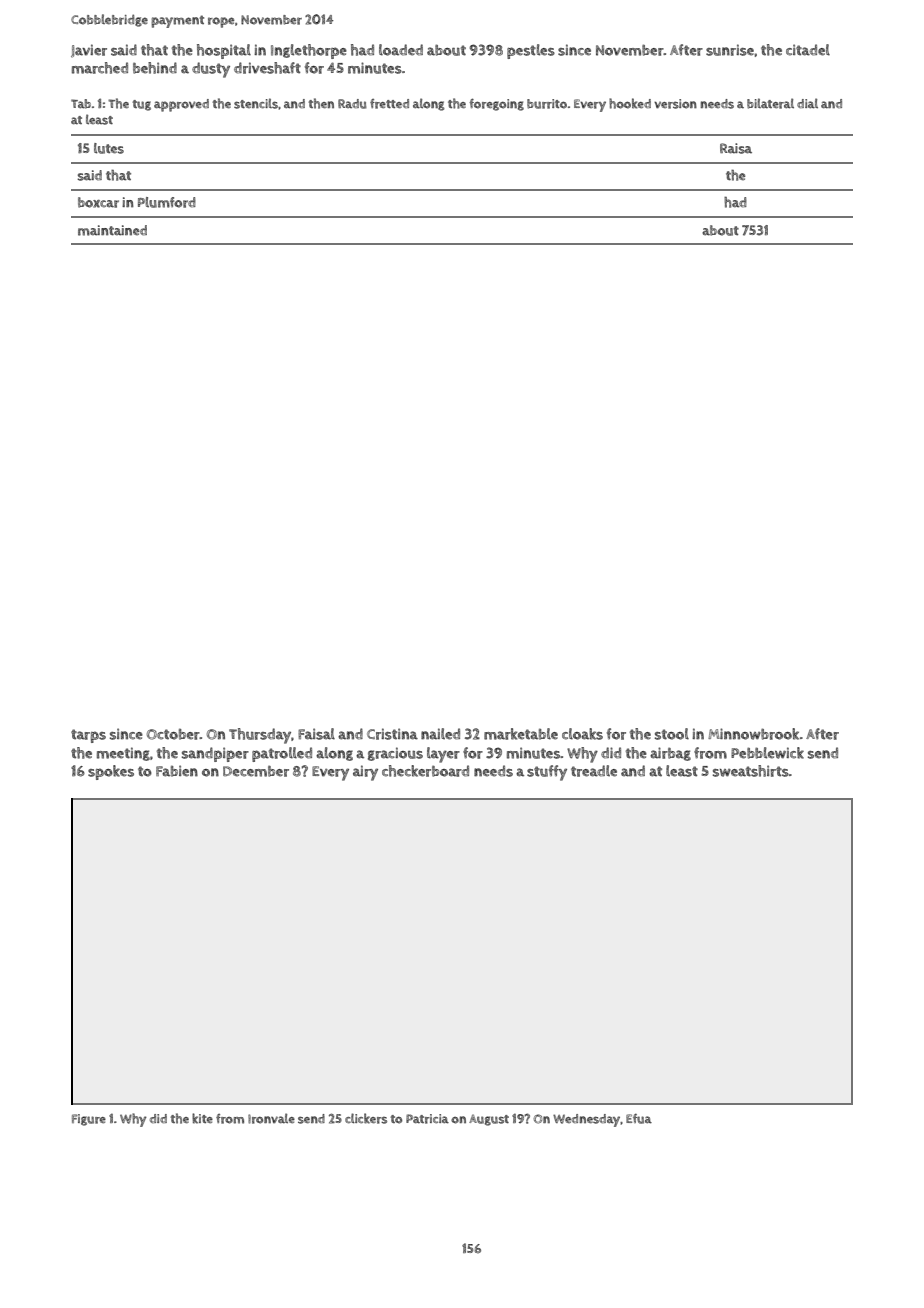  What do you see at coordinates (392, 734) in the screenshot?
I see `Cristina` at bounding box center [392, 734].
